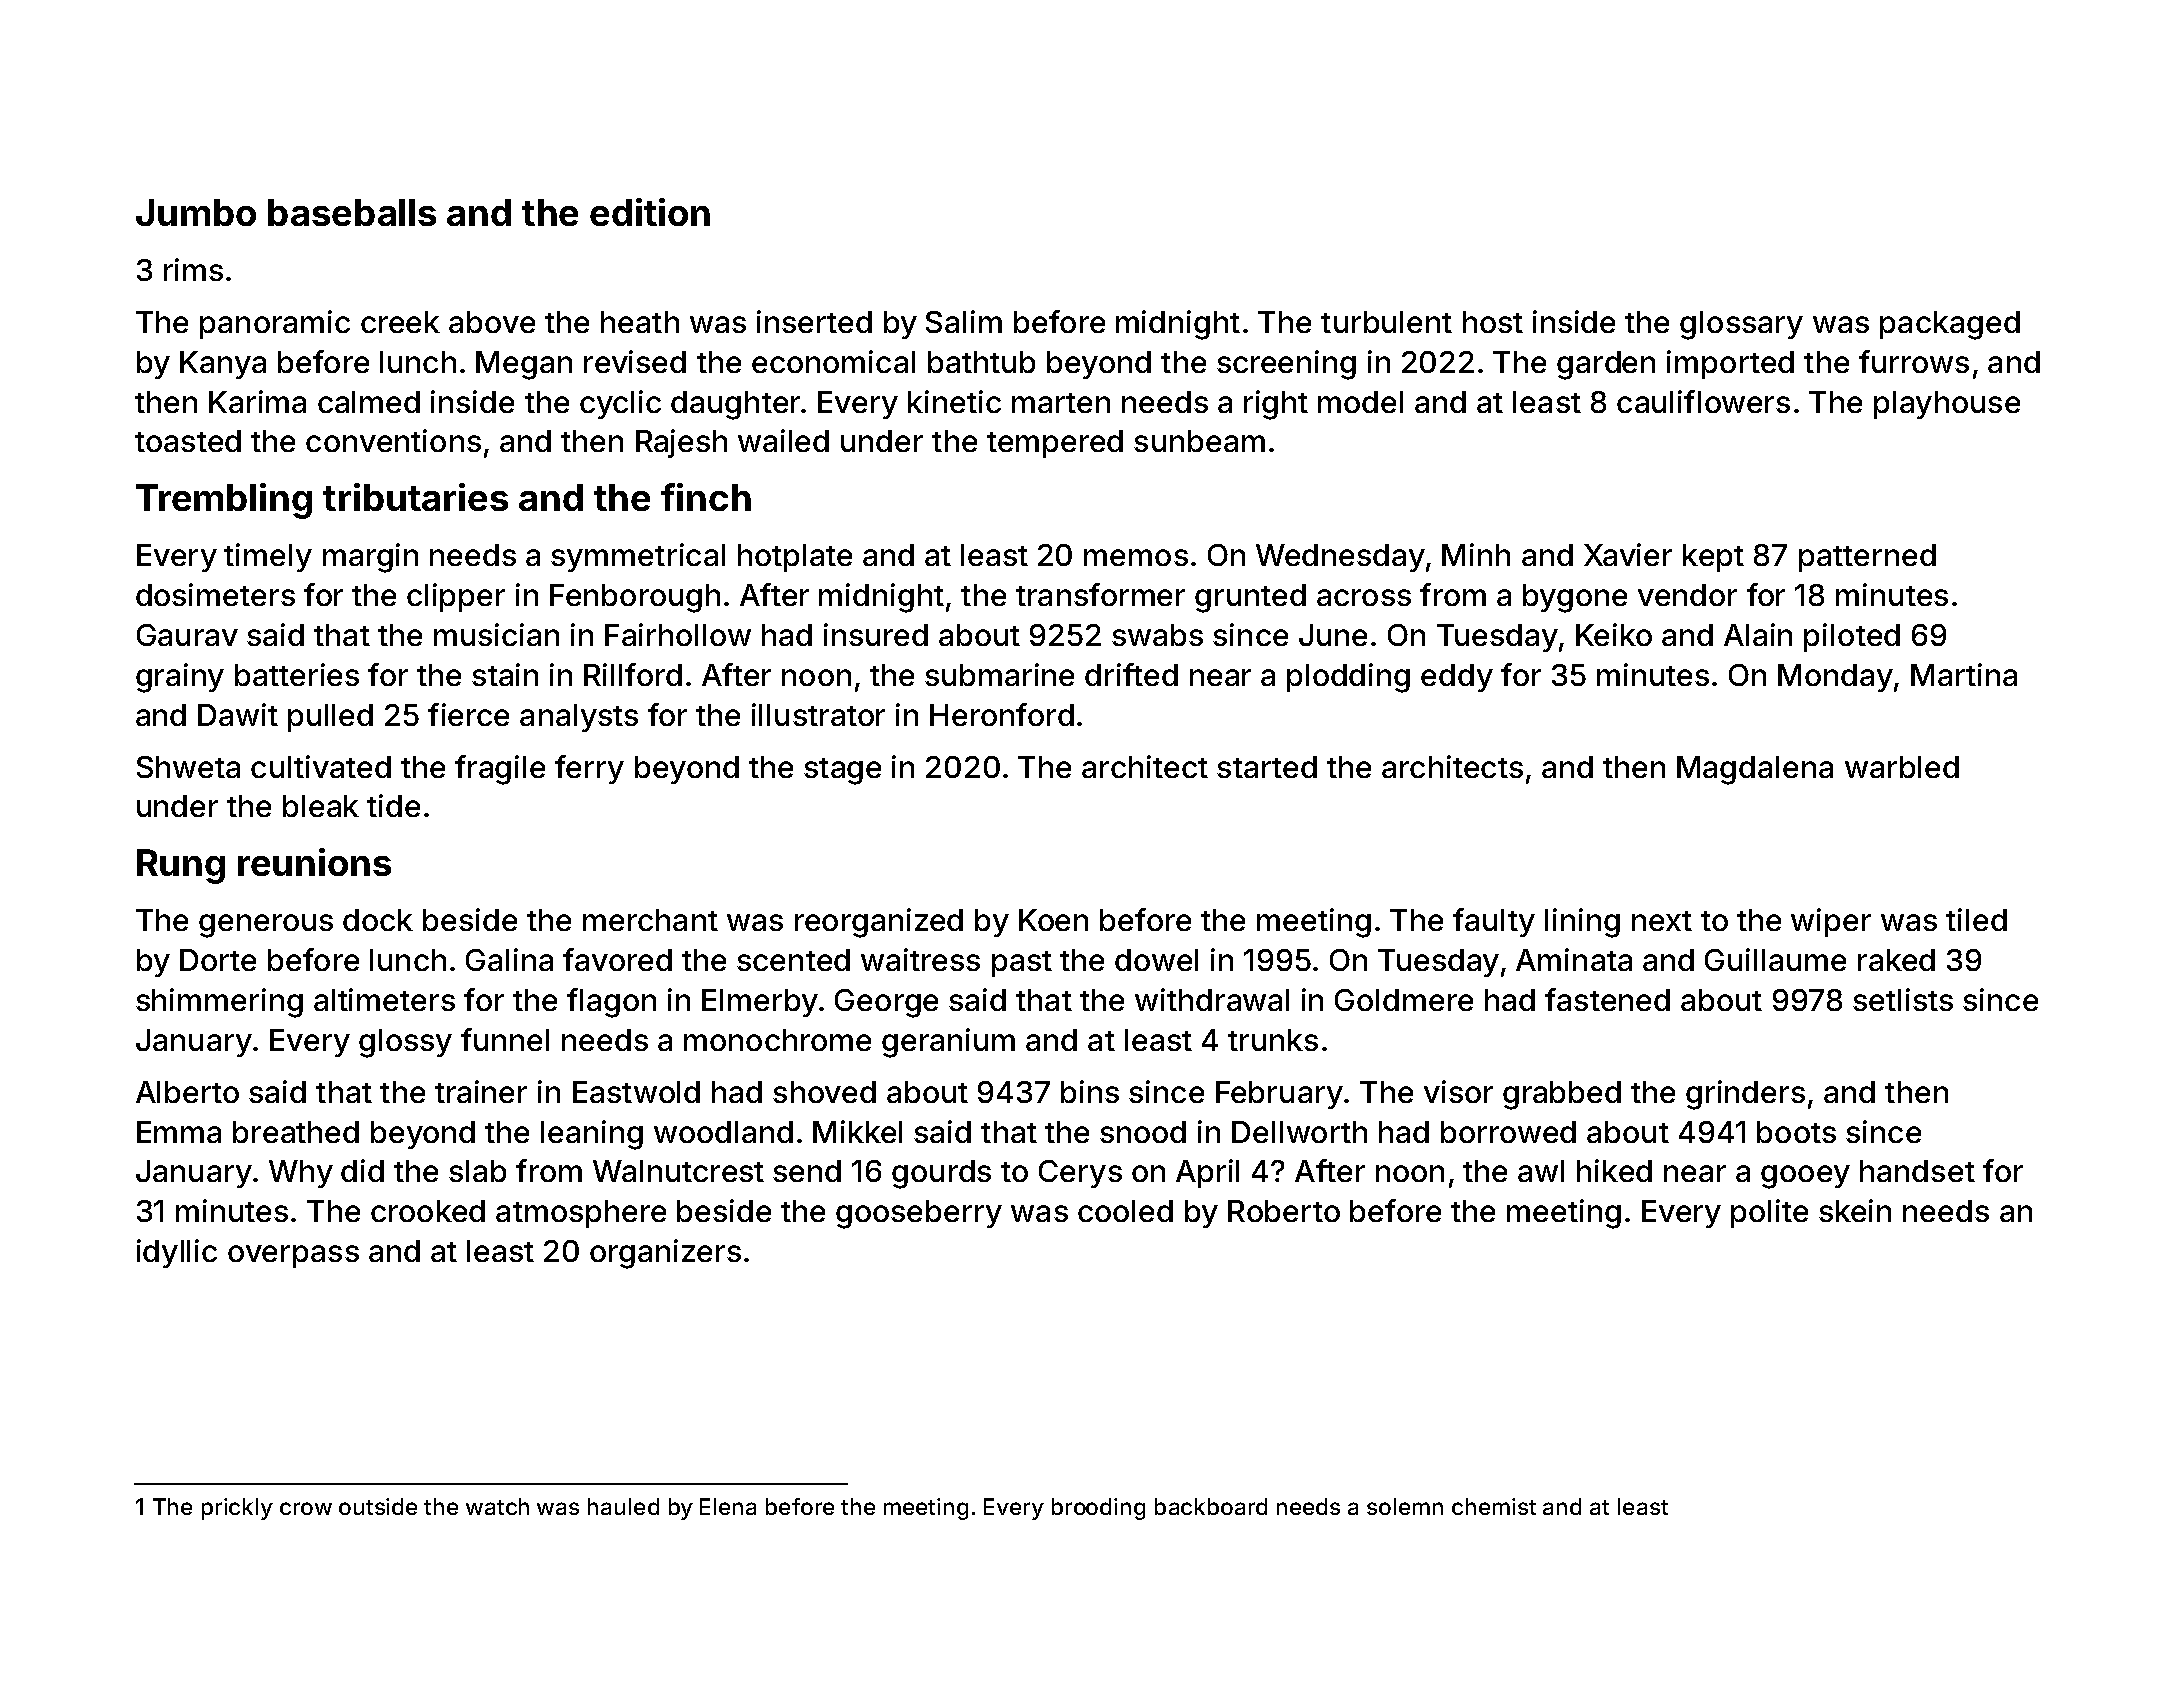 The height and width of the screenshot is (1683, 2178). I want to click on outside, so click(378, 1506).
